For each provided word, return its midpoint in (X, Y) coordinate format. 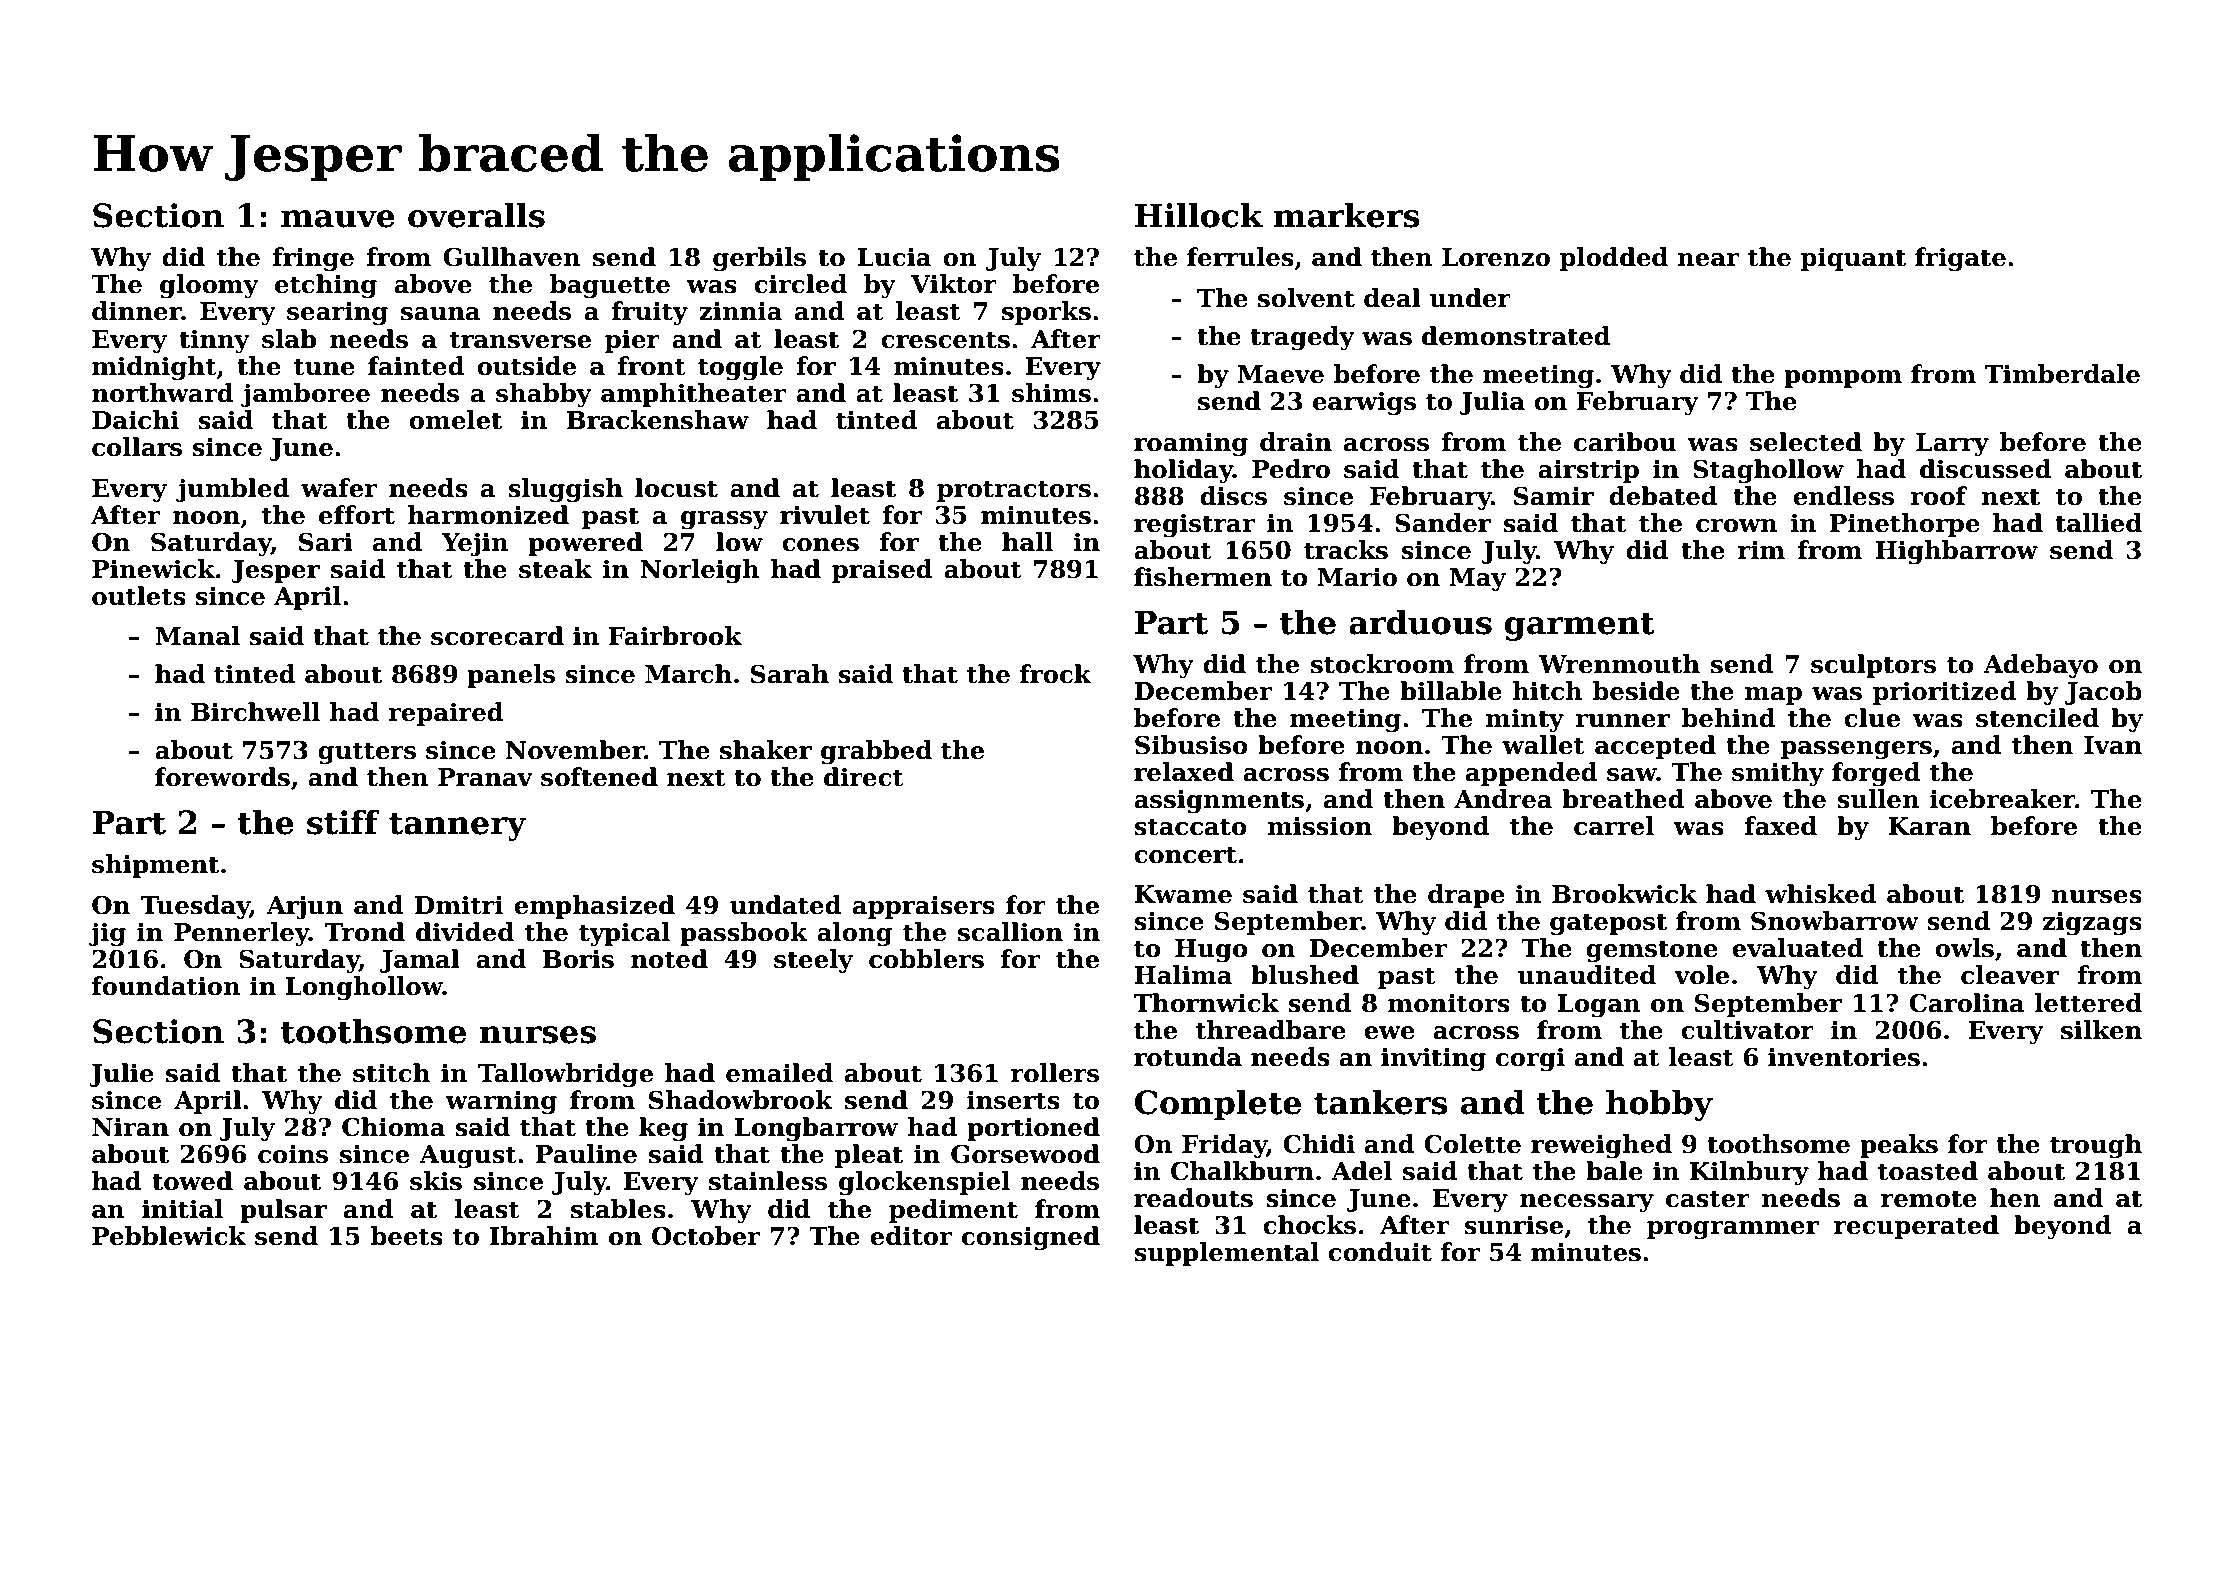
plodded (1614, 259)
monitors (1449, 1003)
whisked (1820, 894)
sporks (1046, 313)
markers (1347, 215)
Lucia (894, 257)
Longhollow (364, 988)
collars (137, 447)
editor (911, 1236)
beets (407, 1236)
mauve (338, 219)
